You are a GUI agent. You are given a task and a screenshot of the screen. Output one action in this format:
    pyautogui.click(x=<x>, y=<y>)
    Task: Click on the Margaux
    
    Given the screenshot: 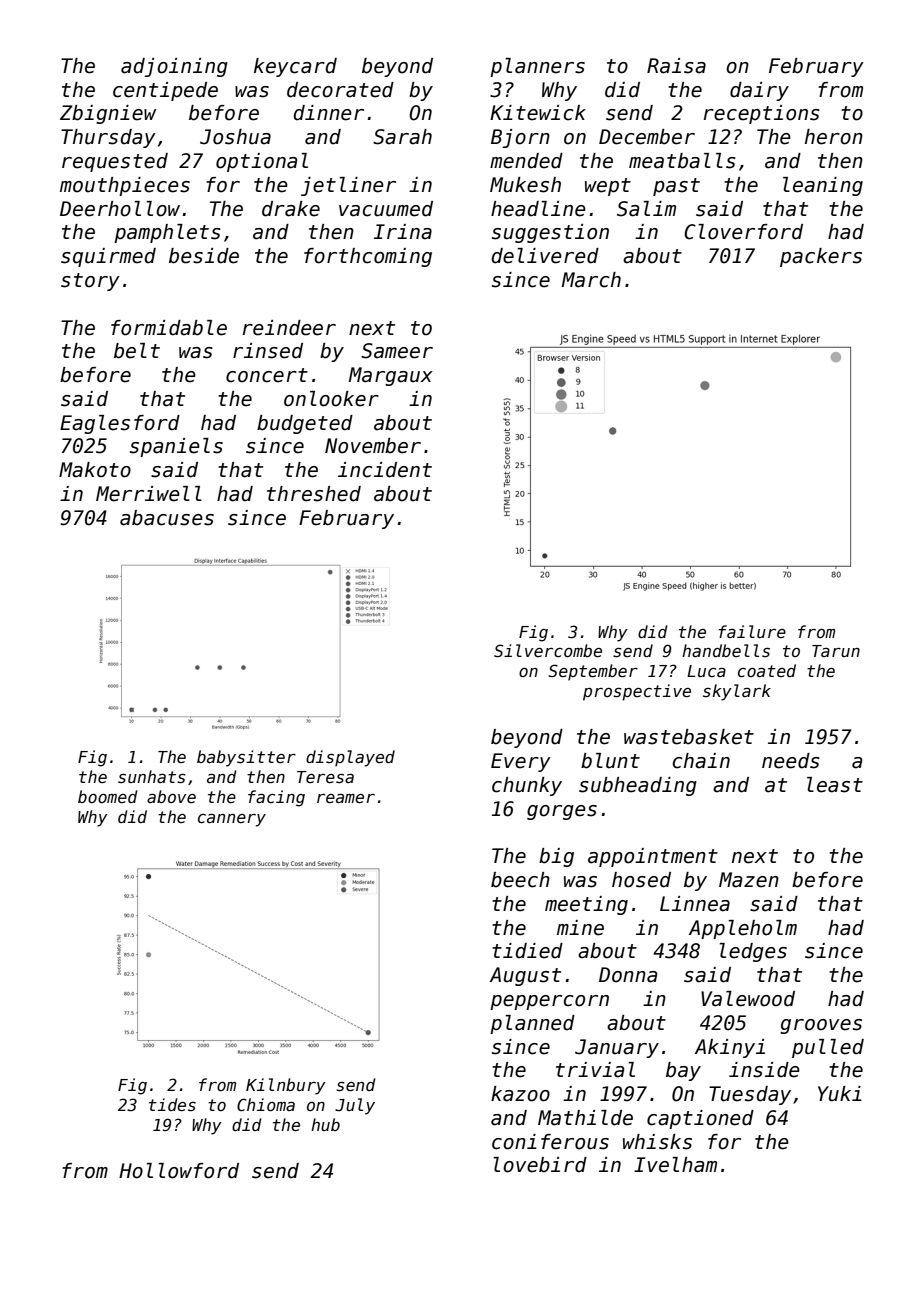 What is the action you would take?
    pyautogui.click(x=391, y=376)
